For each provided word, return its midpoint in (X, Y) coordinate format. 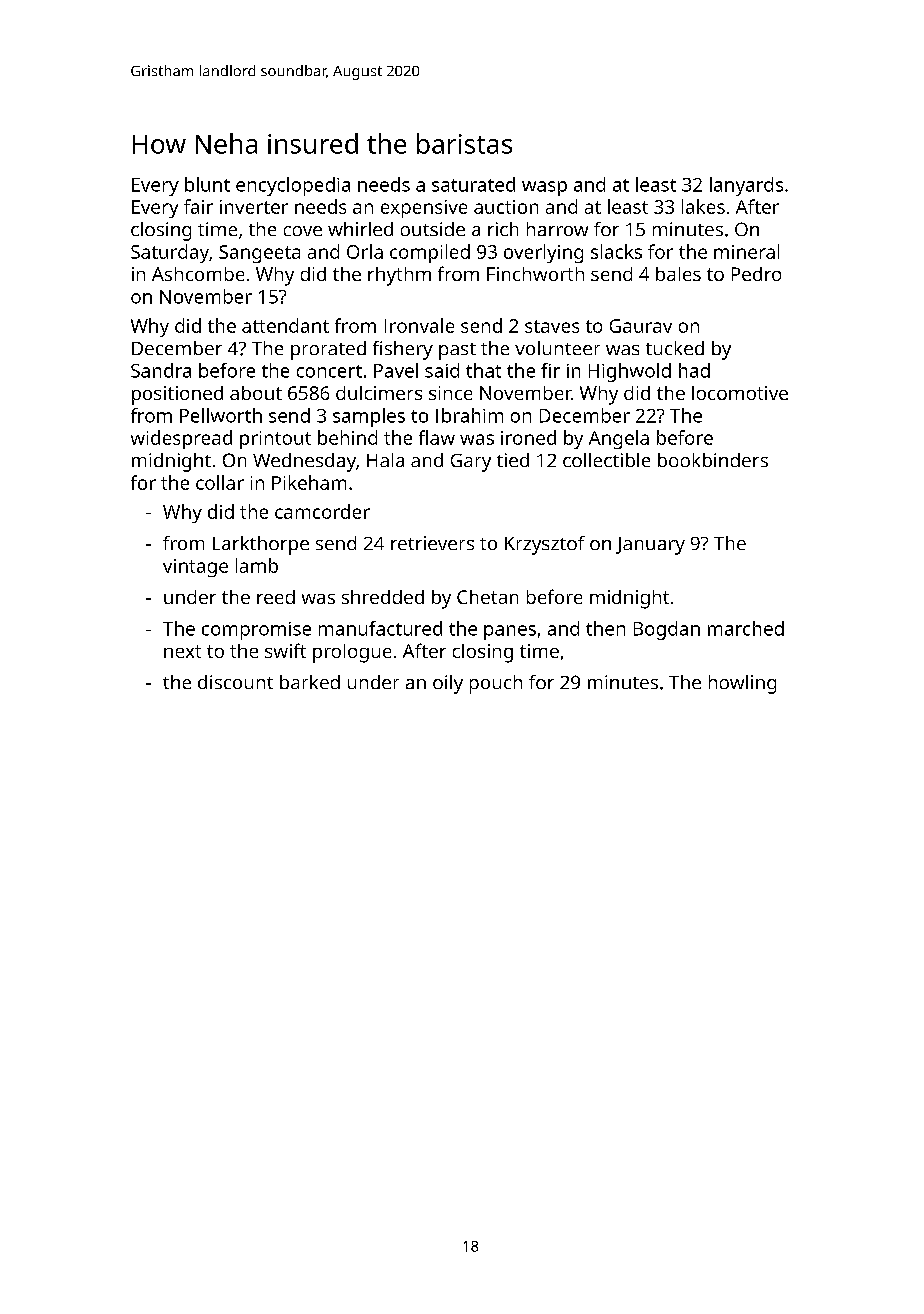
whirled (360, 229)
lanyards (746, 186)
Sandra (161, 370)
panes (510, 632)
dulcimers (379, 393)
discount (235, 682)
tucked (675, 348)
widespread (181, 439)
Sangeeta (259, 254)
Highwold (630, 372)
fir (550, 370)
